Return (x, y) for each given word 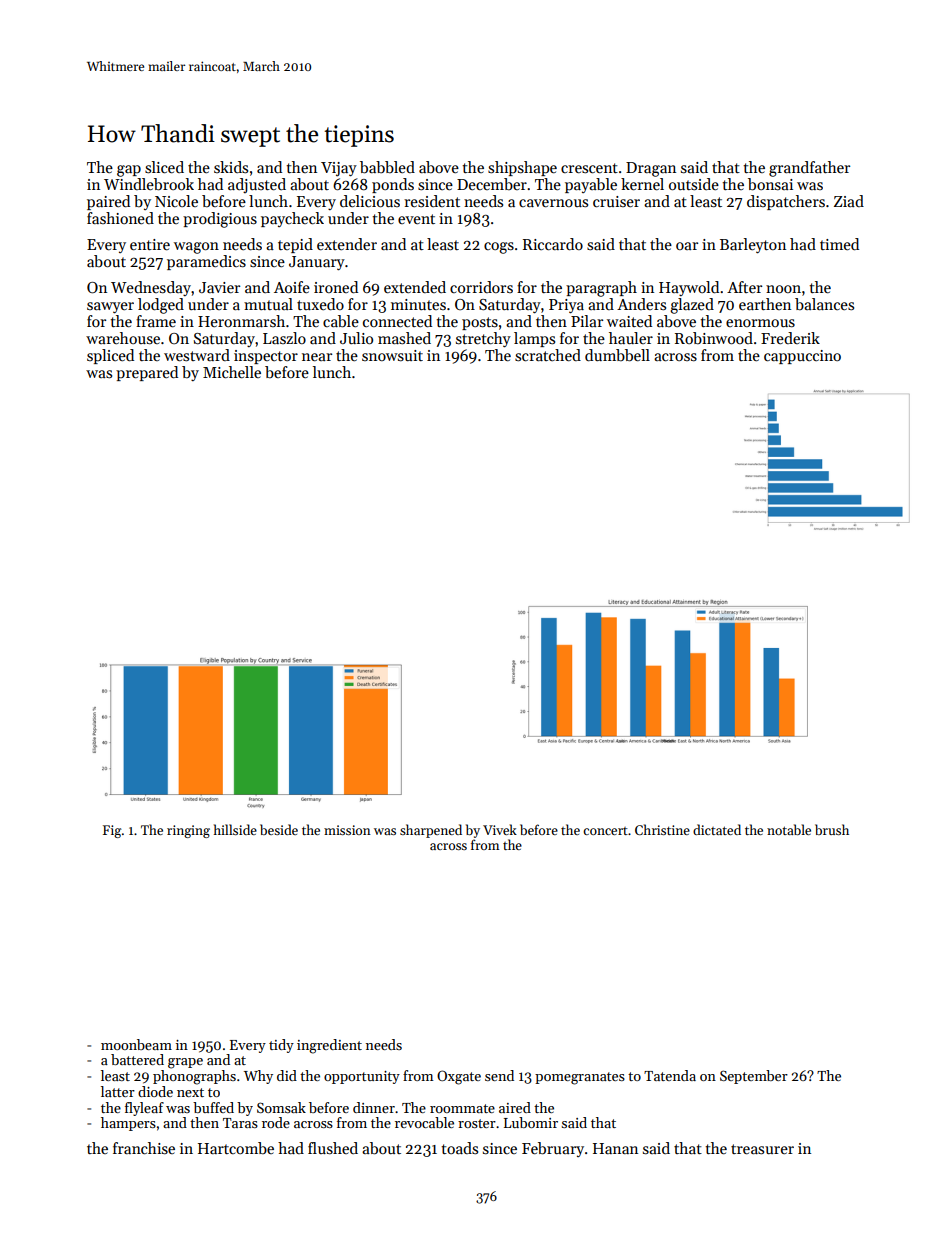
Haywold (689, 288)
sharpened (431, 831)
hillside (235, 829)
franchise (144, 1148)
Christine (662, 829)
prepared (147, 373)
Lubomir (531, 1122)
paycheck (292, 219)
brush (832, 829)
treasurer (762, 1149)
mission (347, 830)
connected (397, 321)
